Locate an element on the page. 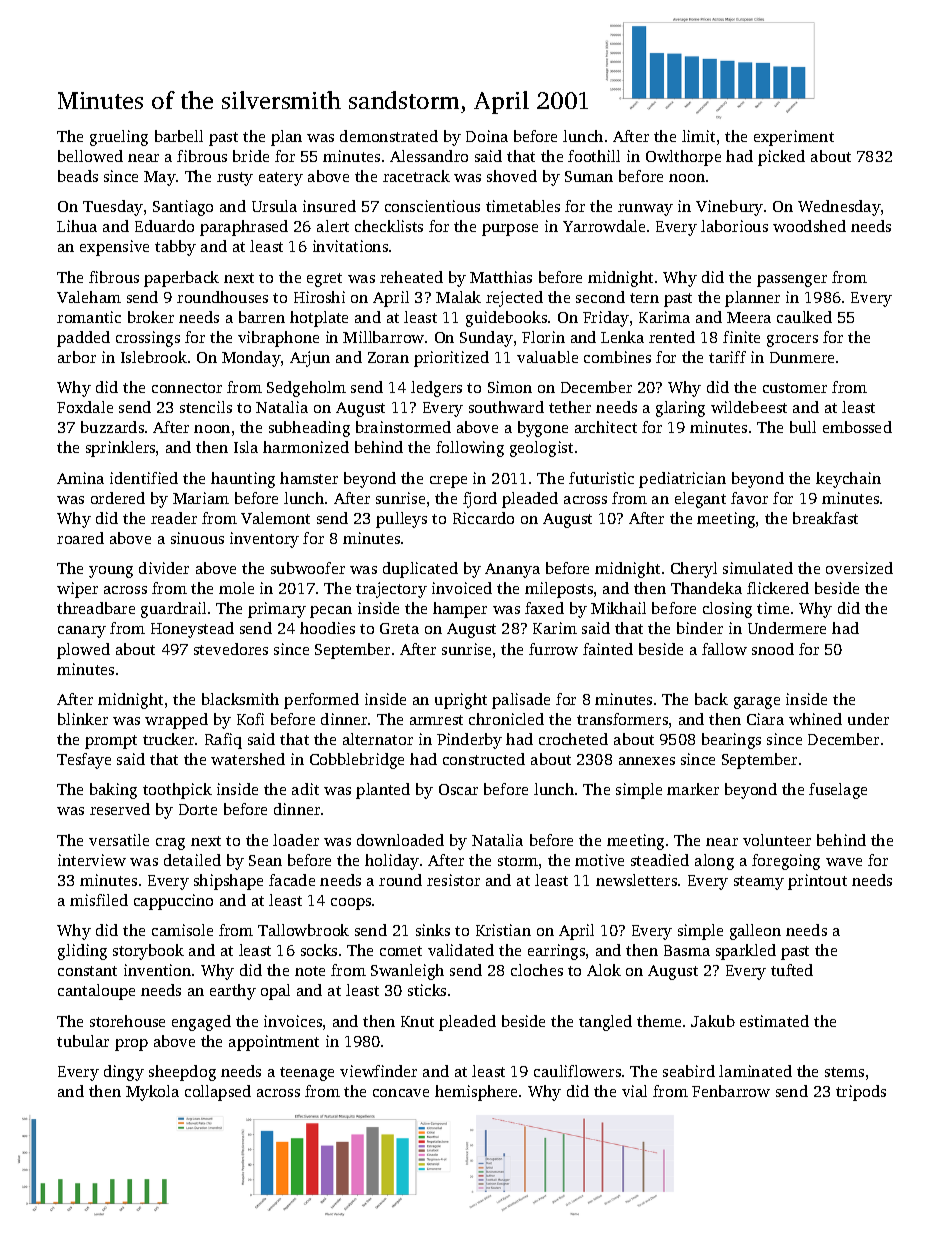  oversized is located at coordinates (859, 568).
